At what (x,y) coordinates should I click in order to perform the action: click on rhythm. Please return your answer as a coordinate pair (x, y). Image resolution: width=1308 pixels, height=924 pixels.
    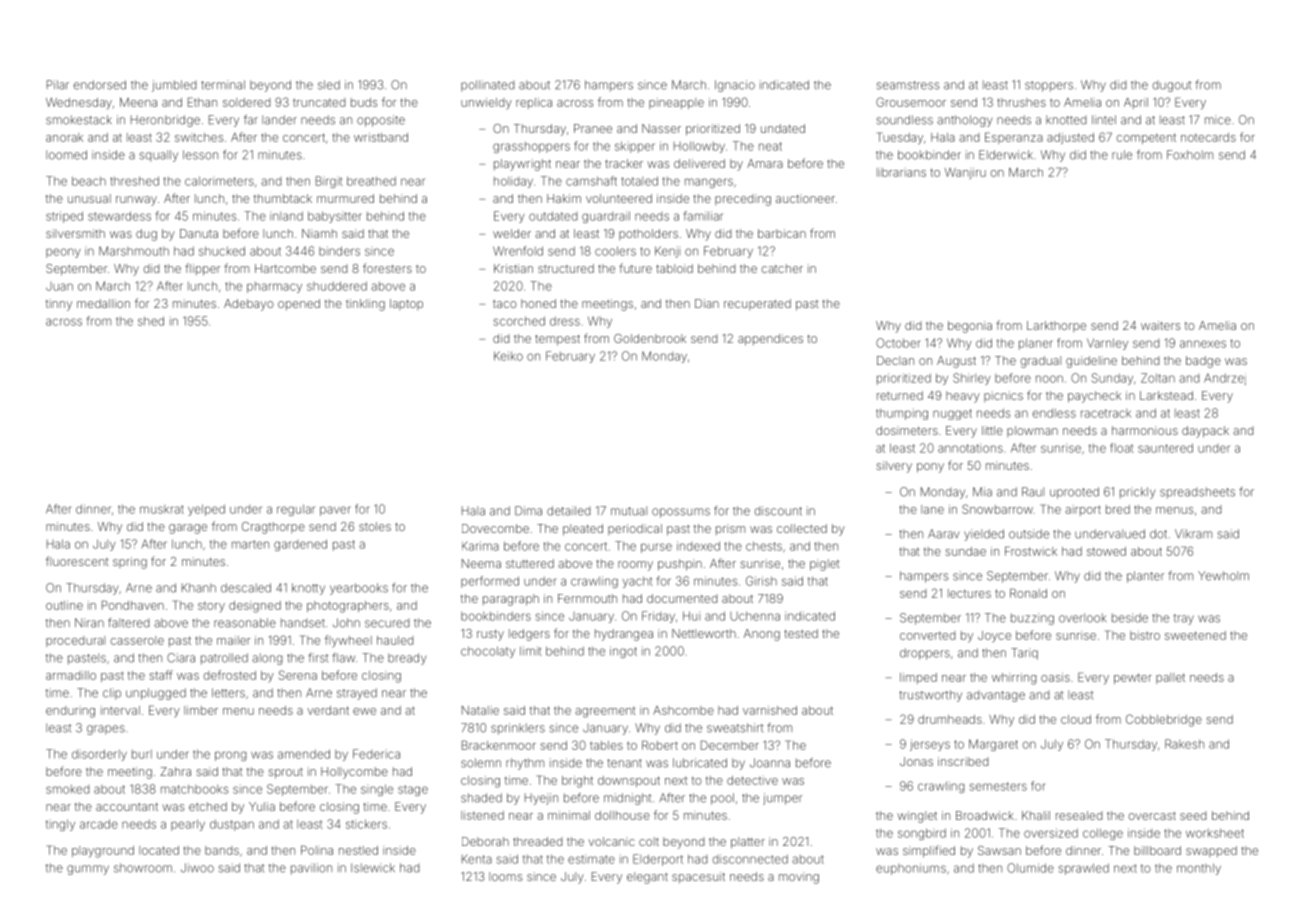
    Looking at the image, I should click on (525, 764).
